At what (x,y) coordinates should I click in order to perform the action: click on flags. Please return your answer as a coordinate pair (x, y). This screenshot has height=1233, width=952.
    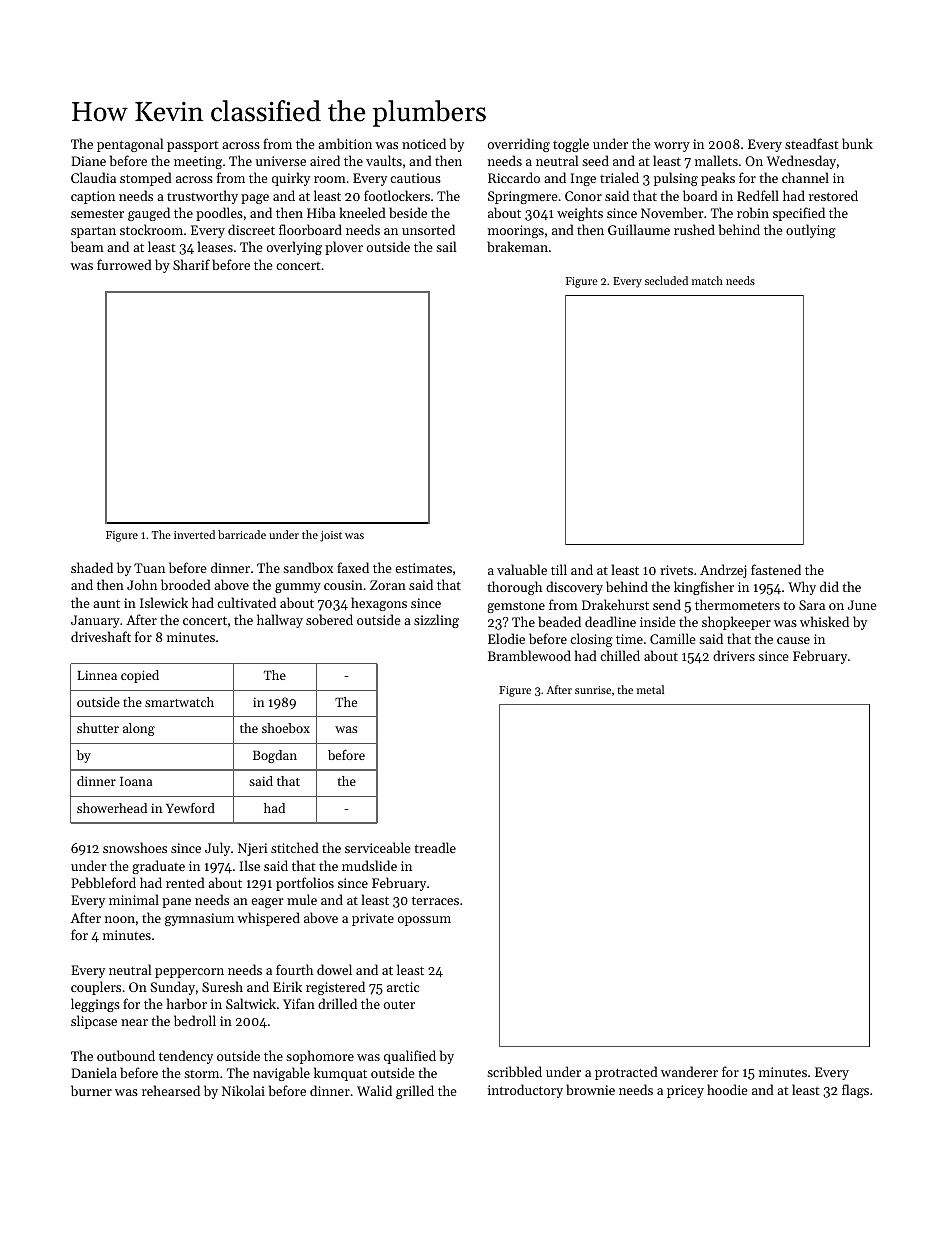
    Looking at the image, I should click on (855, 1091).
